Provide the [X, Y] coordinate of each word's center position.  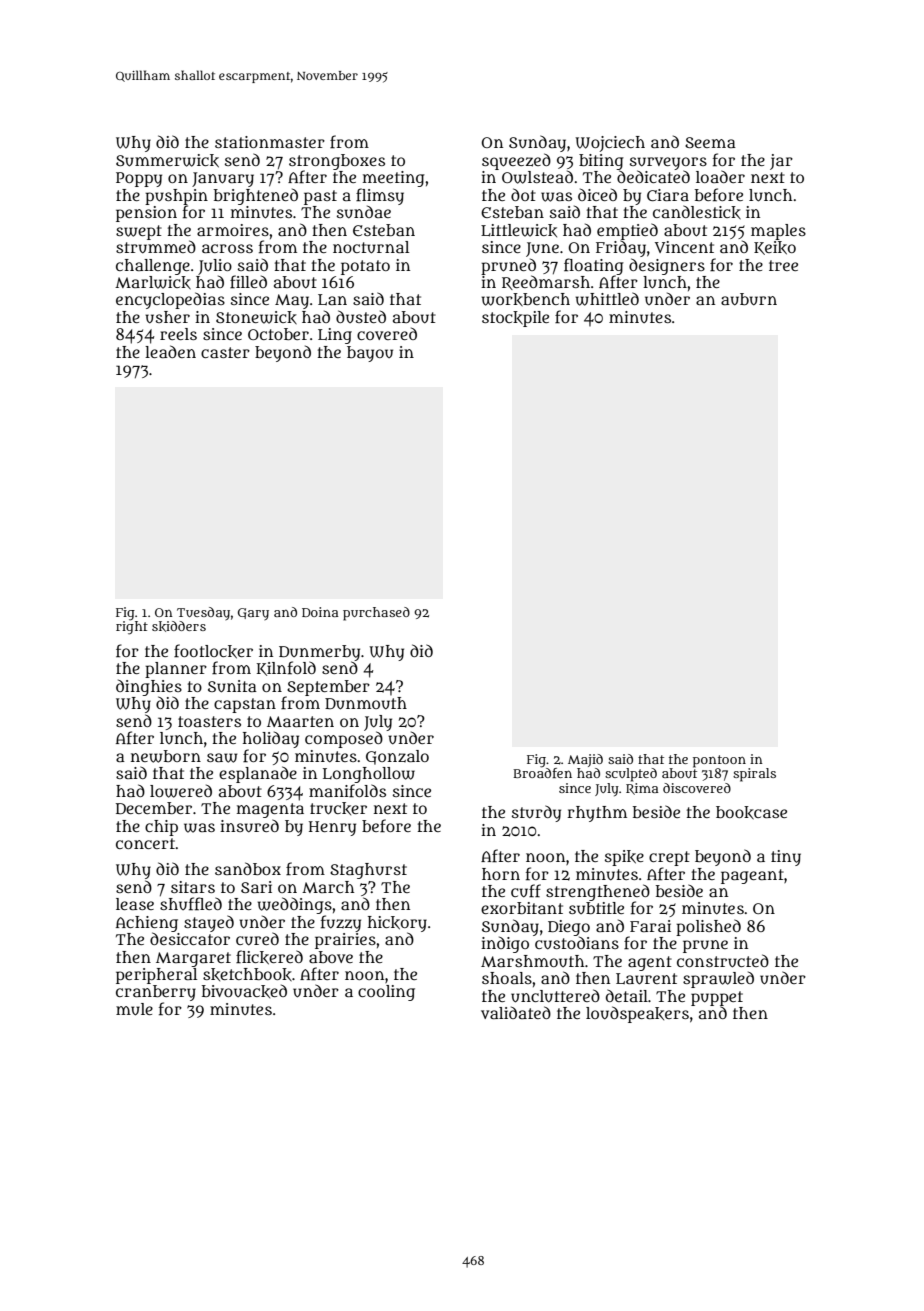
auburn [749, 299]
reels [178, 334]
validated [516, 1012]
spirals [754, 775]
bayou [370, 354]
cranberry [156, 993]
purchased [376, 614]
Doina [320, 612]
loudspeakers [637, 1014]
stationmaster [270, 142]
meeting [394, 179]
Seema [710, 142]
